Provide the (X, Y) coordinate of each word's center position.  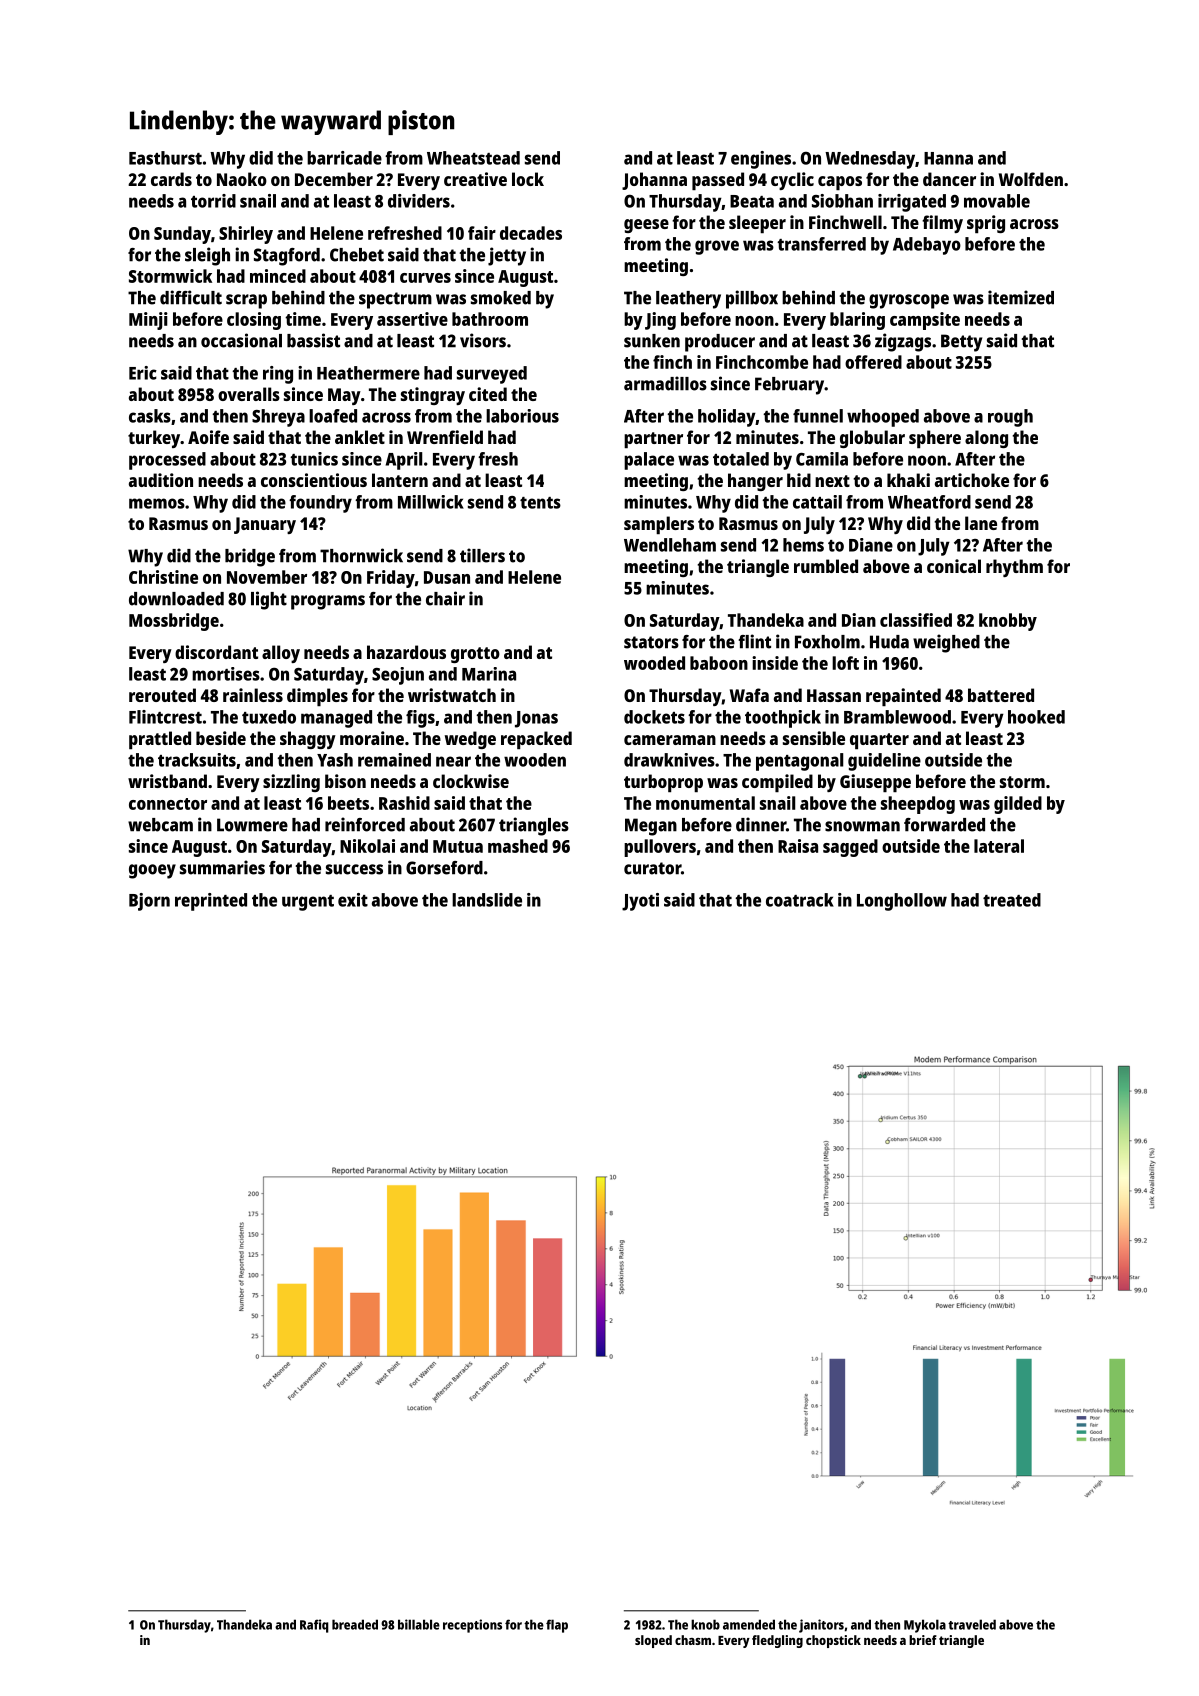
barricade (344, 158)
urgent (308, 903)
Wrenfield (445, 437)
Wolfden (1031, 179)
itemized (1021, 297)
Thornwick (361, 555)
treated (1012, 900)
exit (353, 900)
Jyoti (640, 902)
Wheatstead (473, 158)
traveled (972, 1624)
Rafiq (314, 1626)
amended (749, 1624)
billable (419, 1624)
